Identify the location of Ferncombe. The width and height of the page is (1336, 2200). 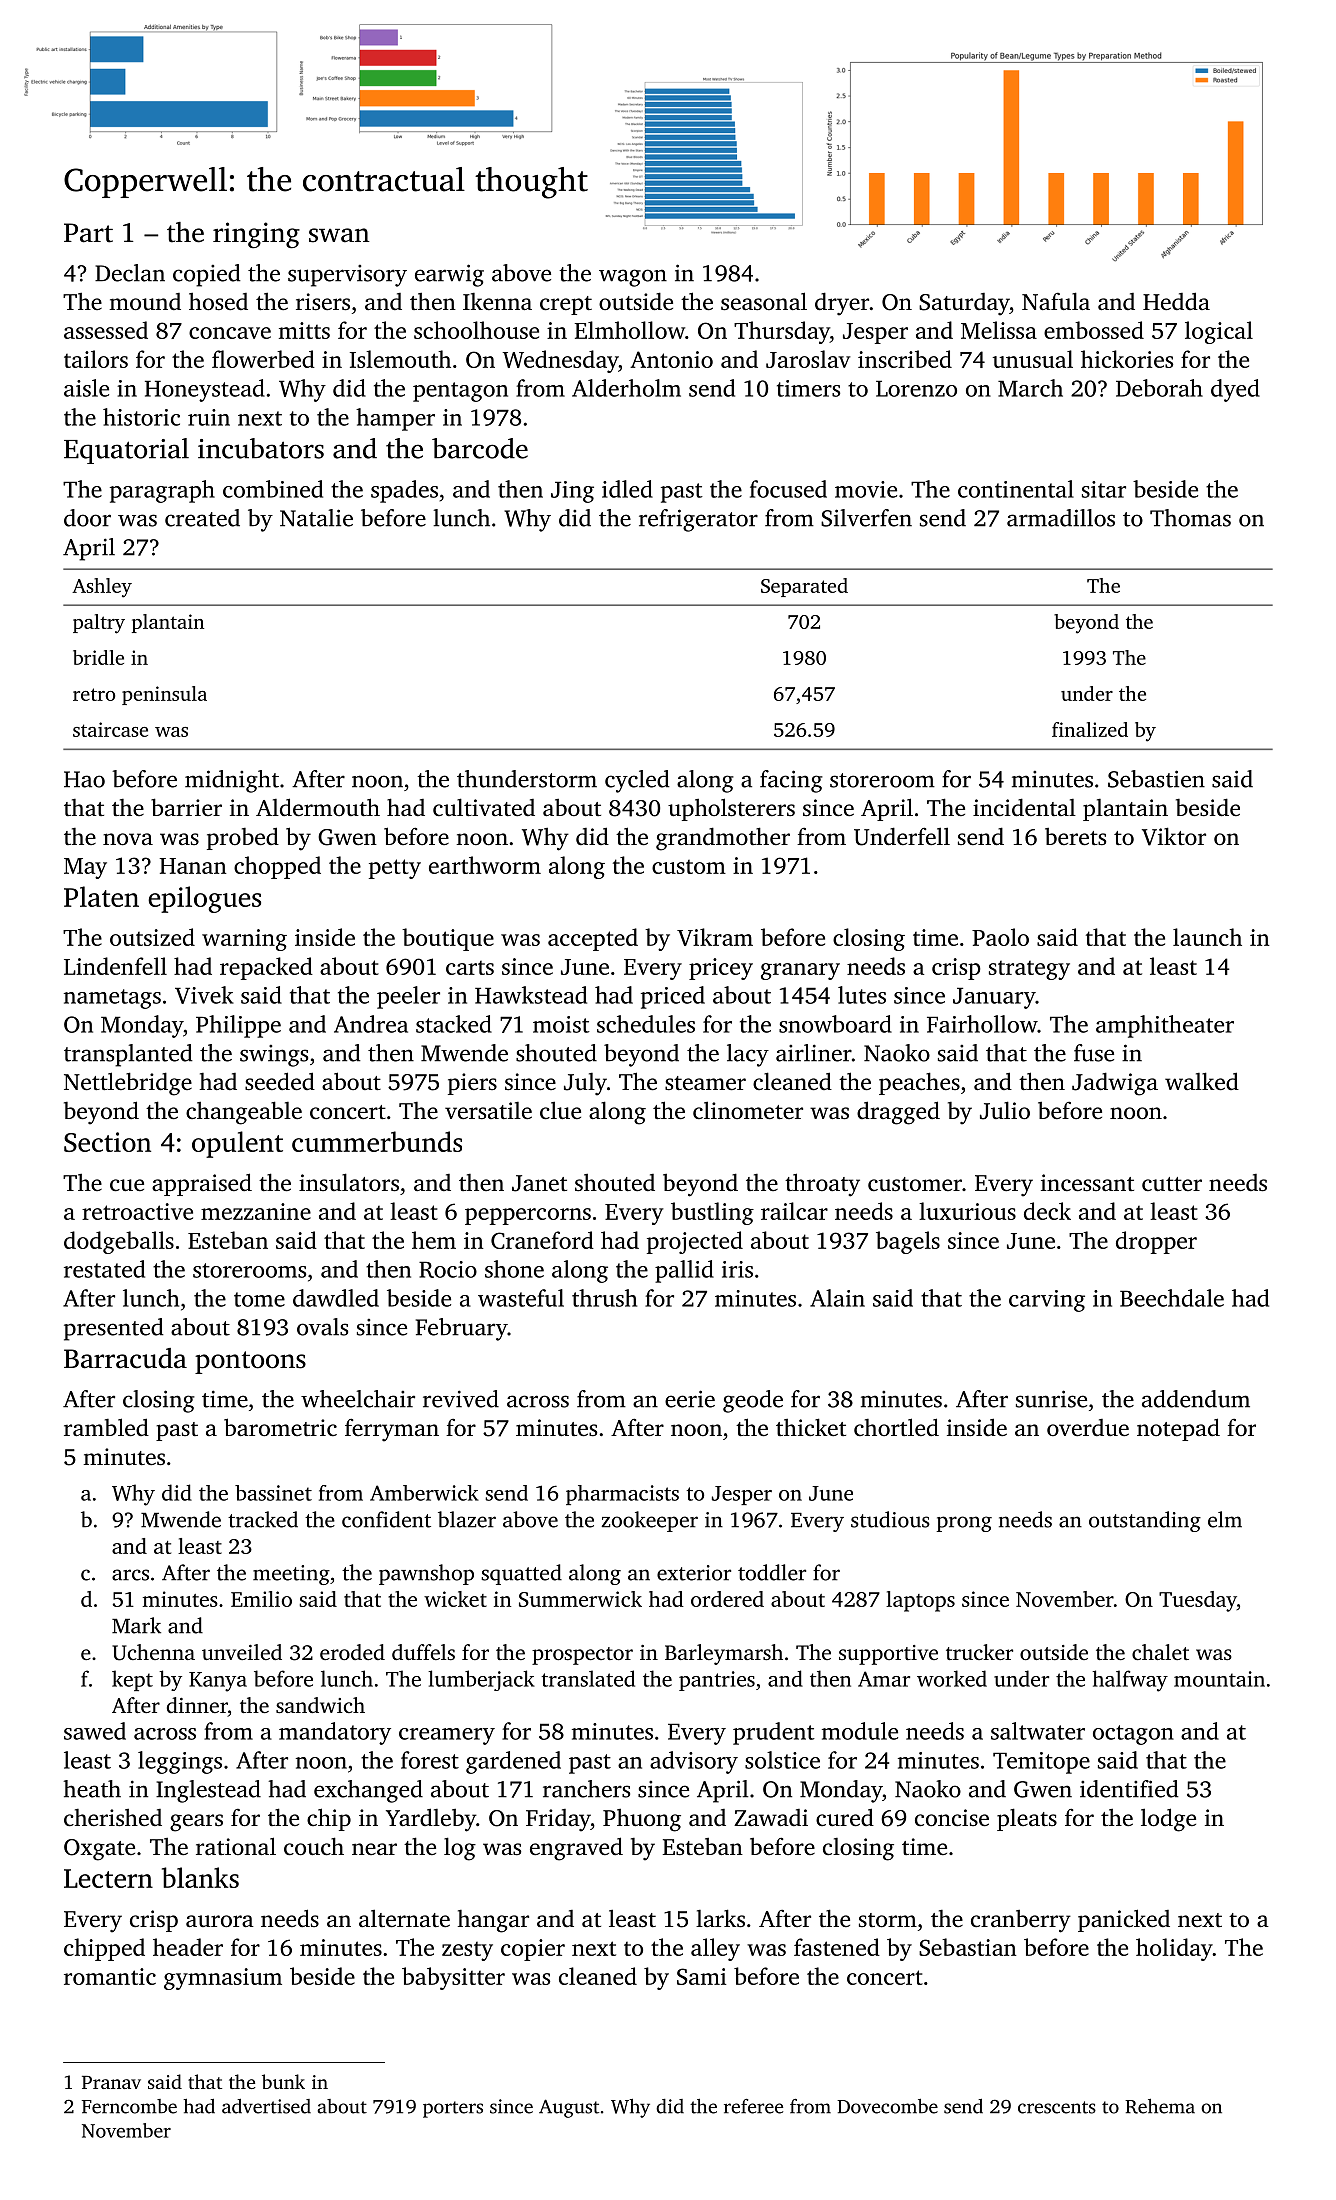
(129, 2106).
